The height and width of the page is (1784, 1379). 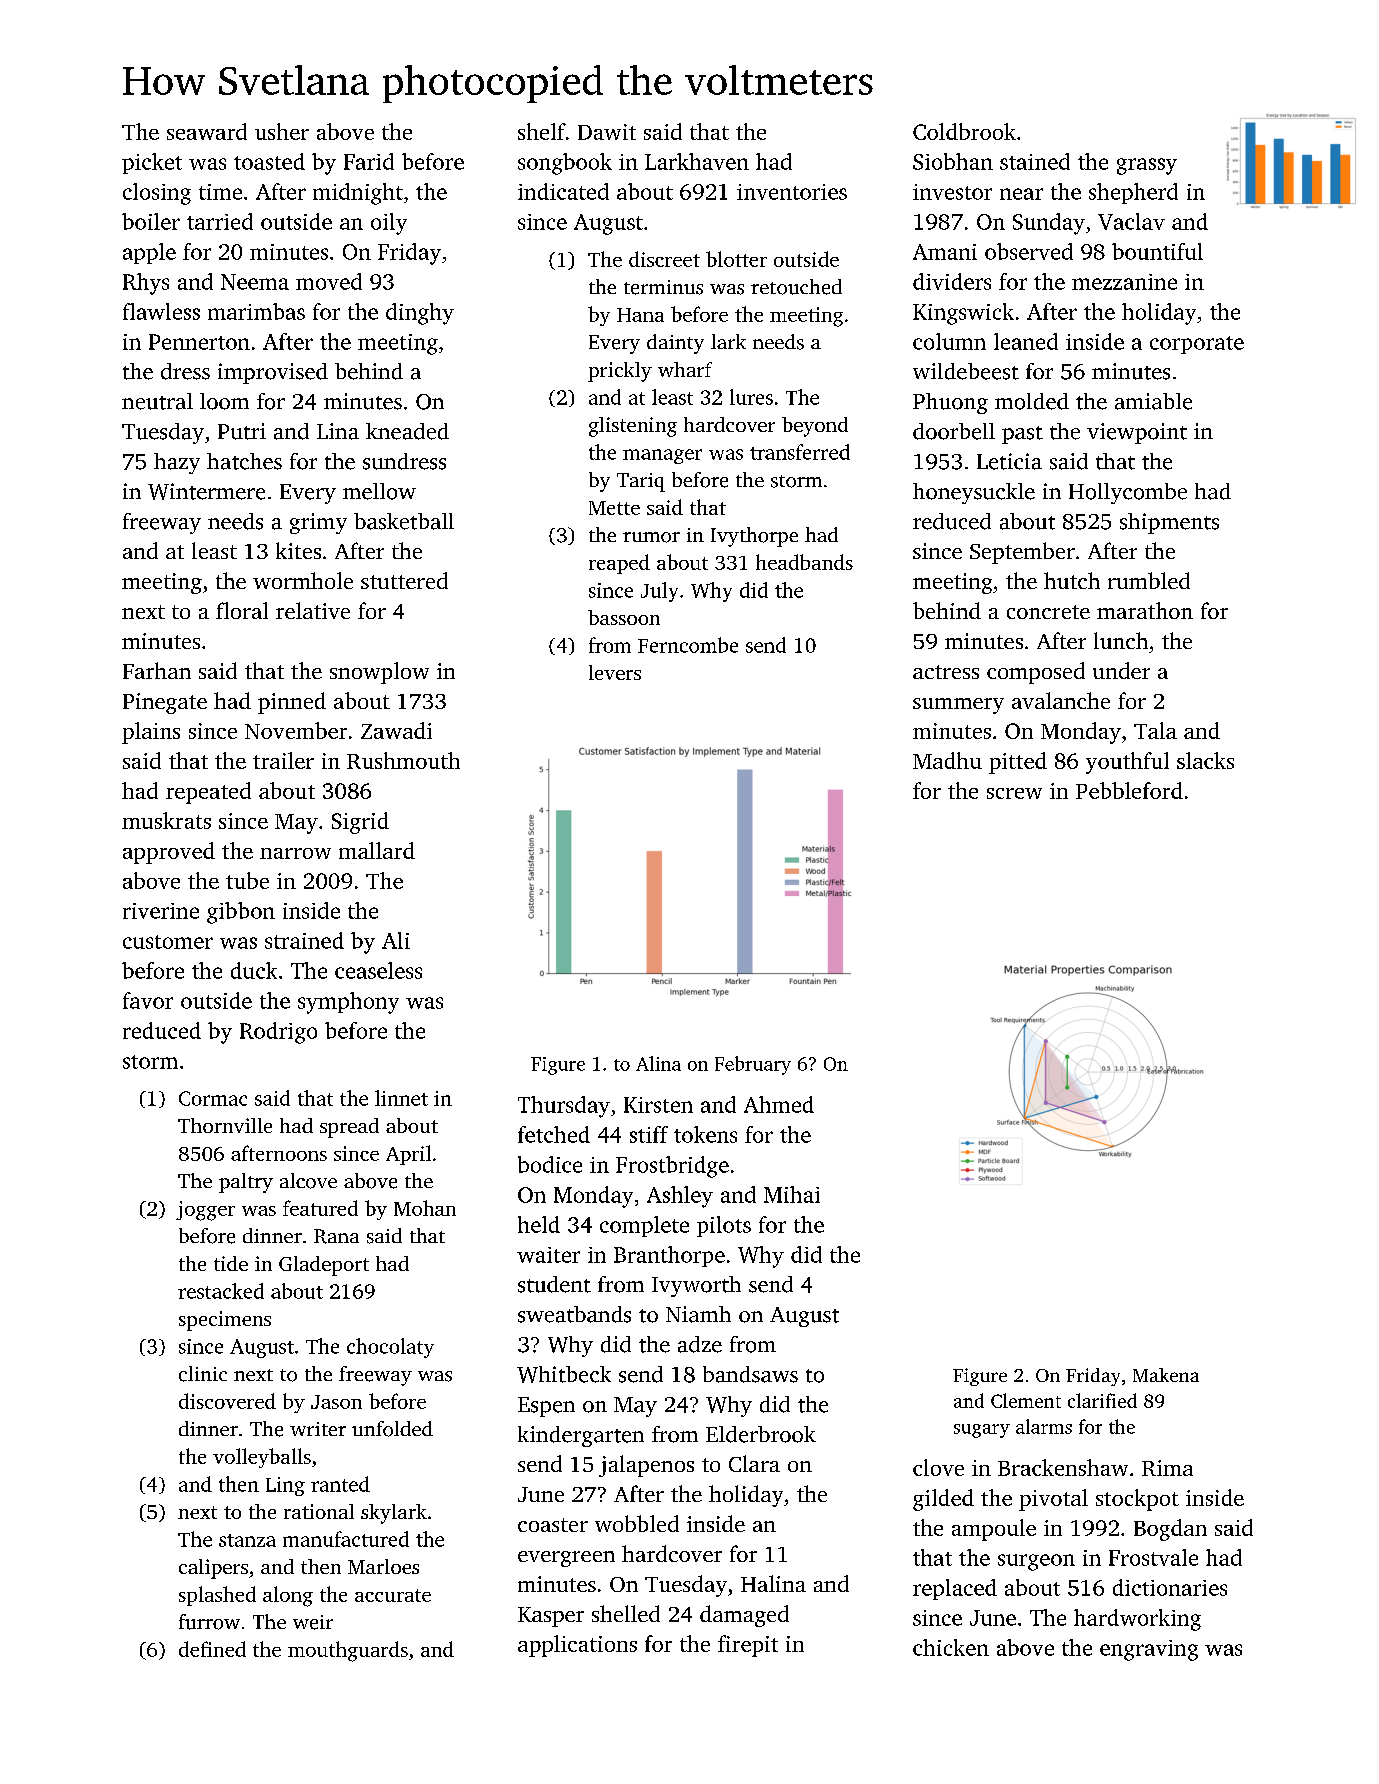 What do you see at coordinates (282, 131) in the page?
I see `usher` at bounding box center [282, 131].
